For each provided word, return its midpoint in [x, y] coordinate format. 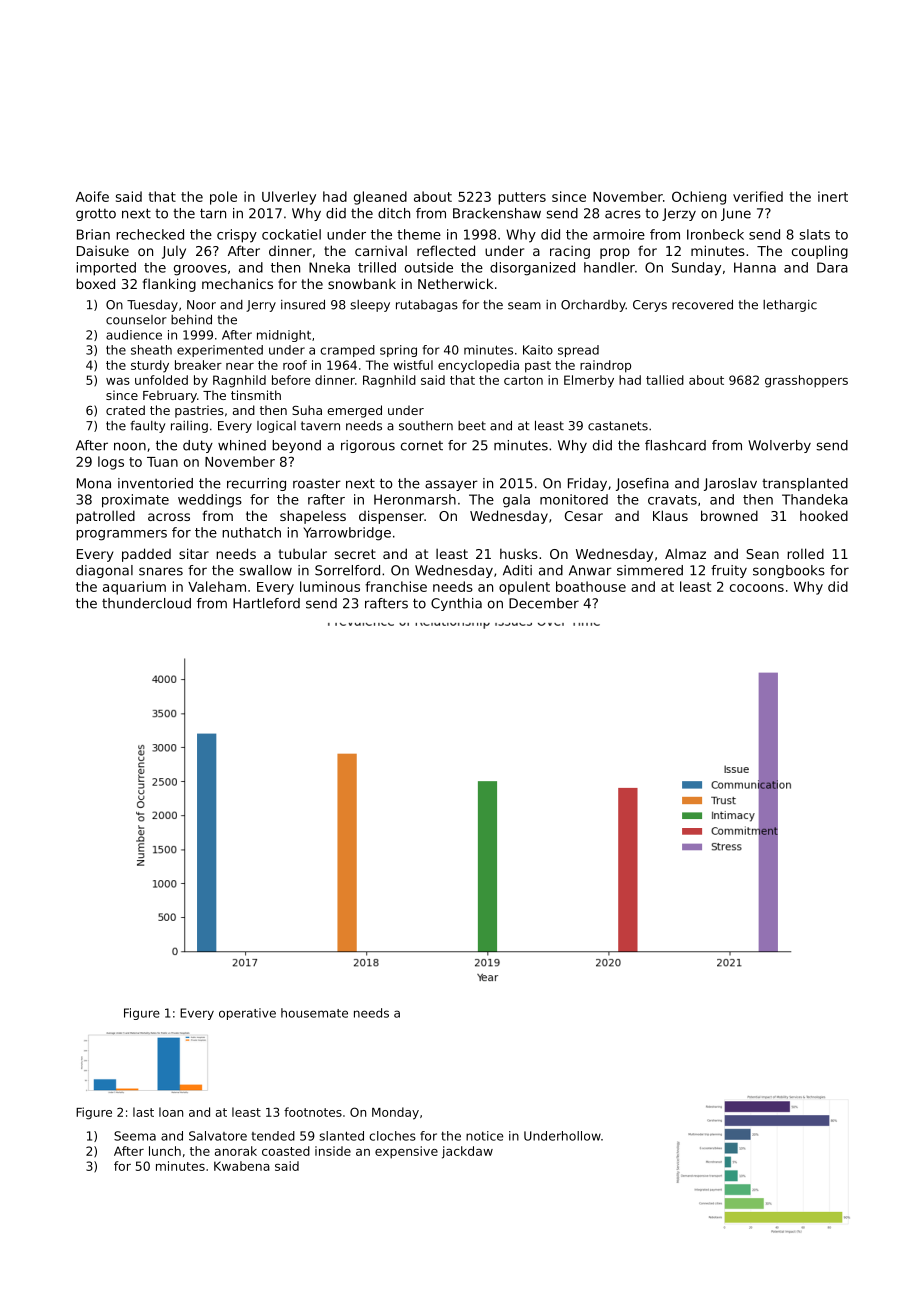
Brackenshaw [497, 213]
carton [523, 380]
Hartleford [266, 603]
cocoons [757, 588]
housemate [314, 1013]
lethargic [790, 305]
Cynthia [456, 604]
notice [484, 1136]
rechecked [150, 234]
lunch [165, 1151]
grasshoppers [806, 381]
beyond [296, 446]
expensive [406, 1152]
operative [247, 1014]
